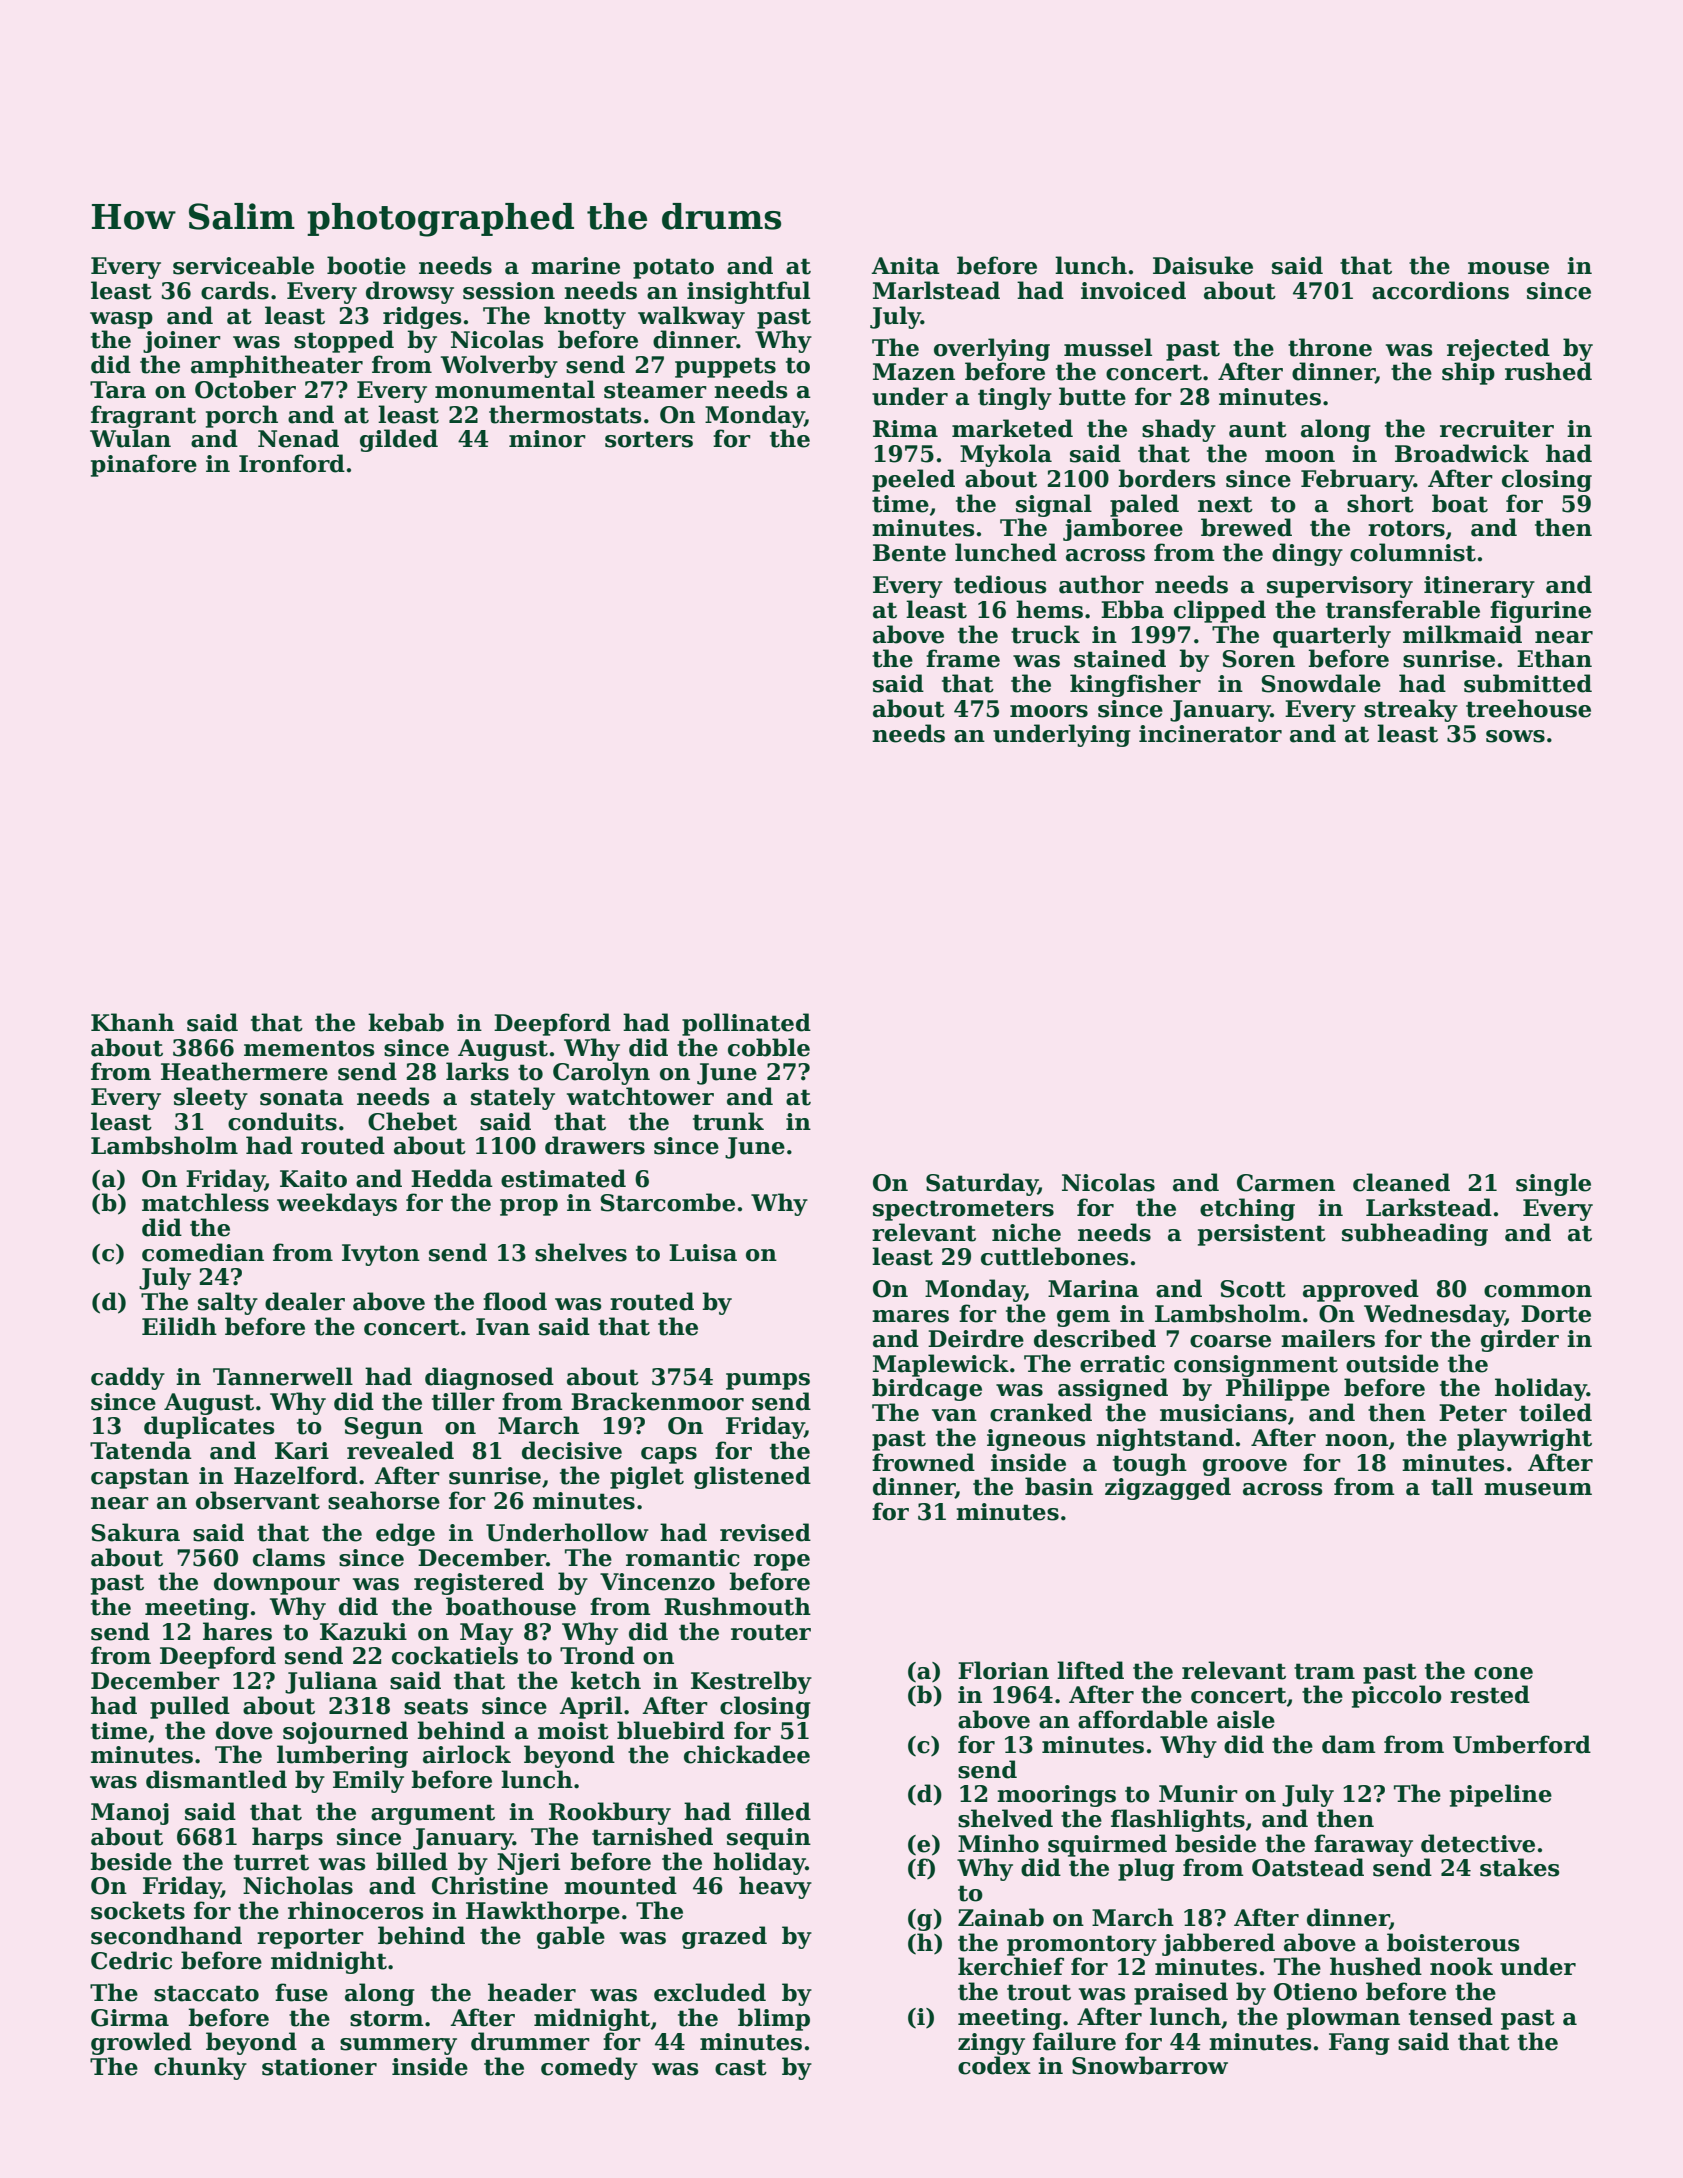 The height and width of the document is (2178, 1683). Describe the element at coordinates (282, 1121) in the document. I see `conduits` at that location.
